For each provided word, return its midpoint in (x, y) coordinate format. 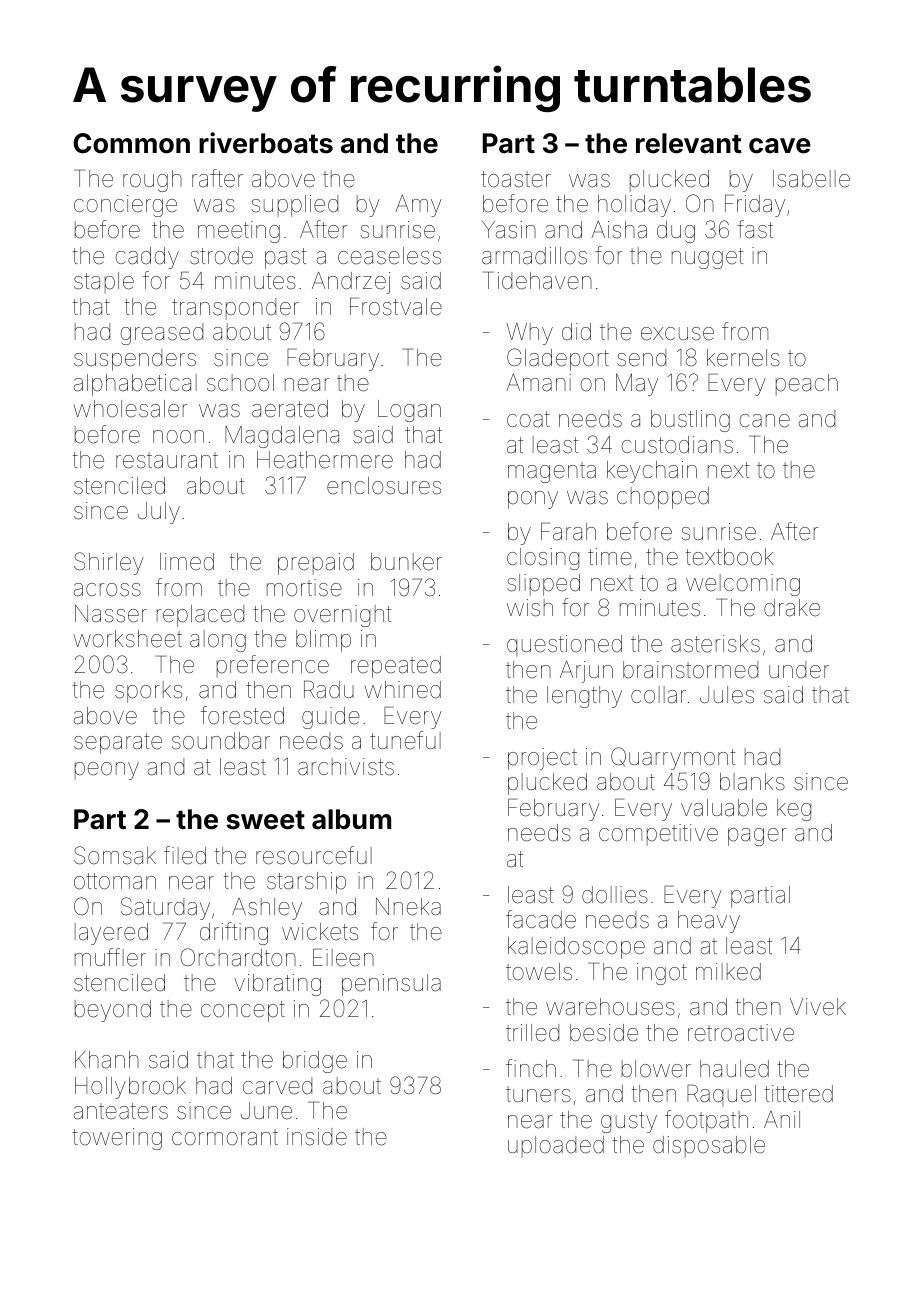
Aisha (619, 230)
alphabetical (135, 385)
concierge (125, 206)
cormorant (225, 1137)
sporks (148, 692)
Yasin (509, 230)
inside (317, 1137)
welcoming (743, 585)
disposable (709, 1147)
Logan (409, 411)
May (637, 385)
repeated (396, 667)
